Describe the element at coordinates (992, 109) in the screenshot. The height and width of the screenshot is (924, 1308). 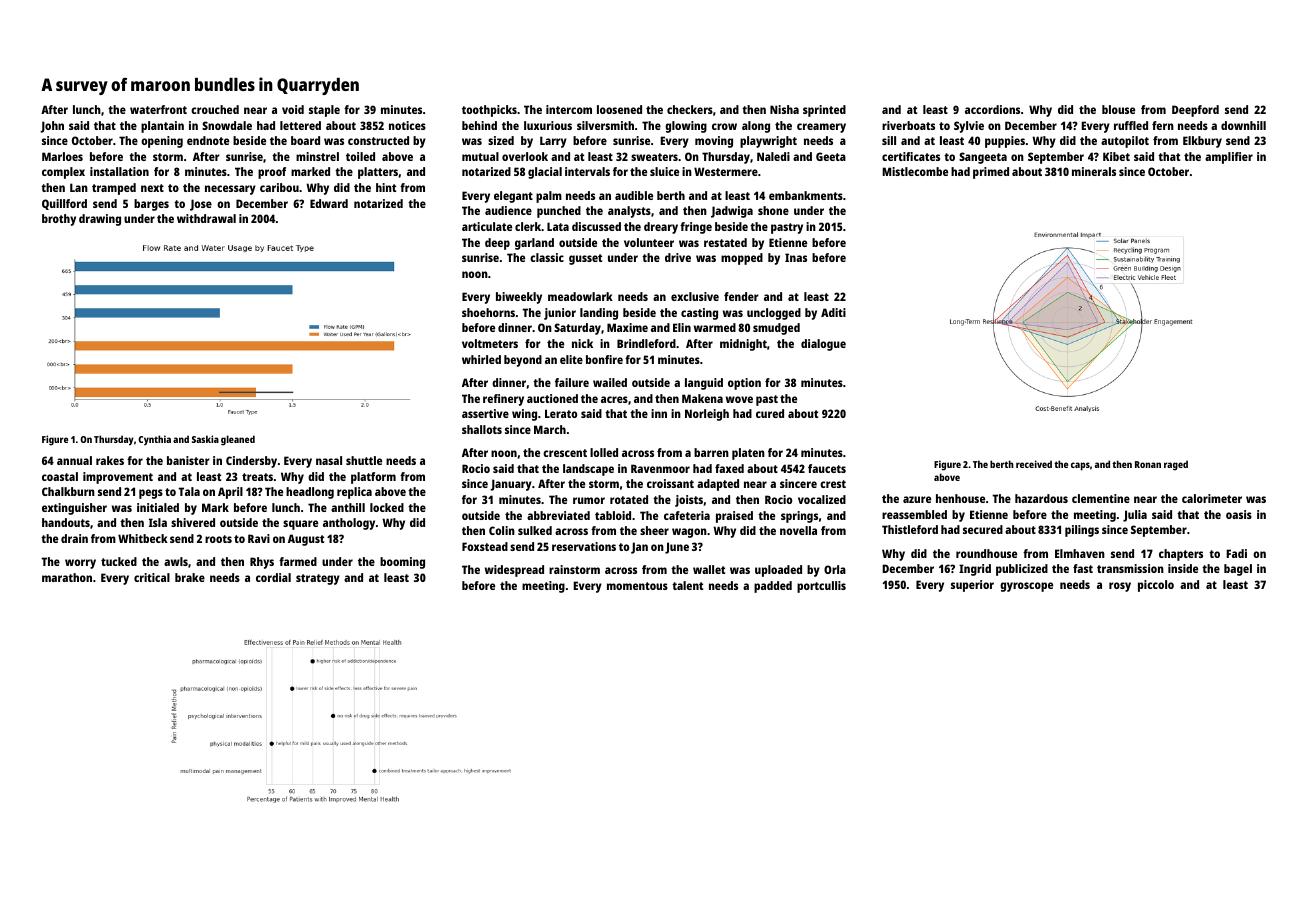
I see `accordions` at that location.
